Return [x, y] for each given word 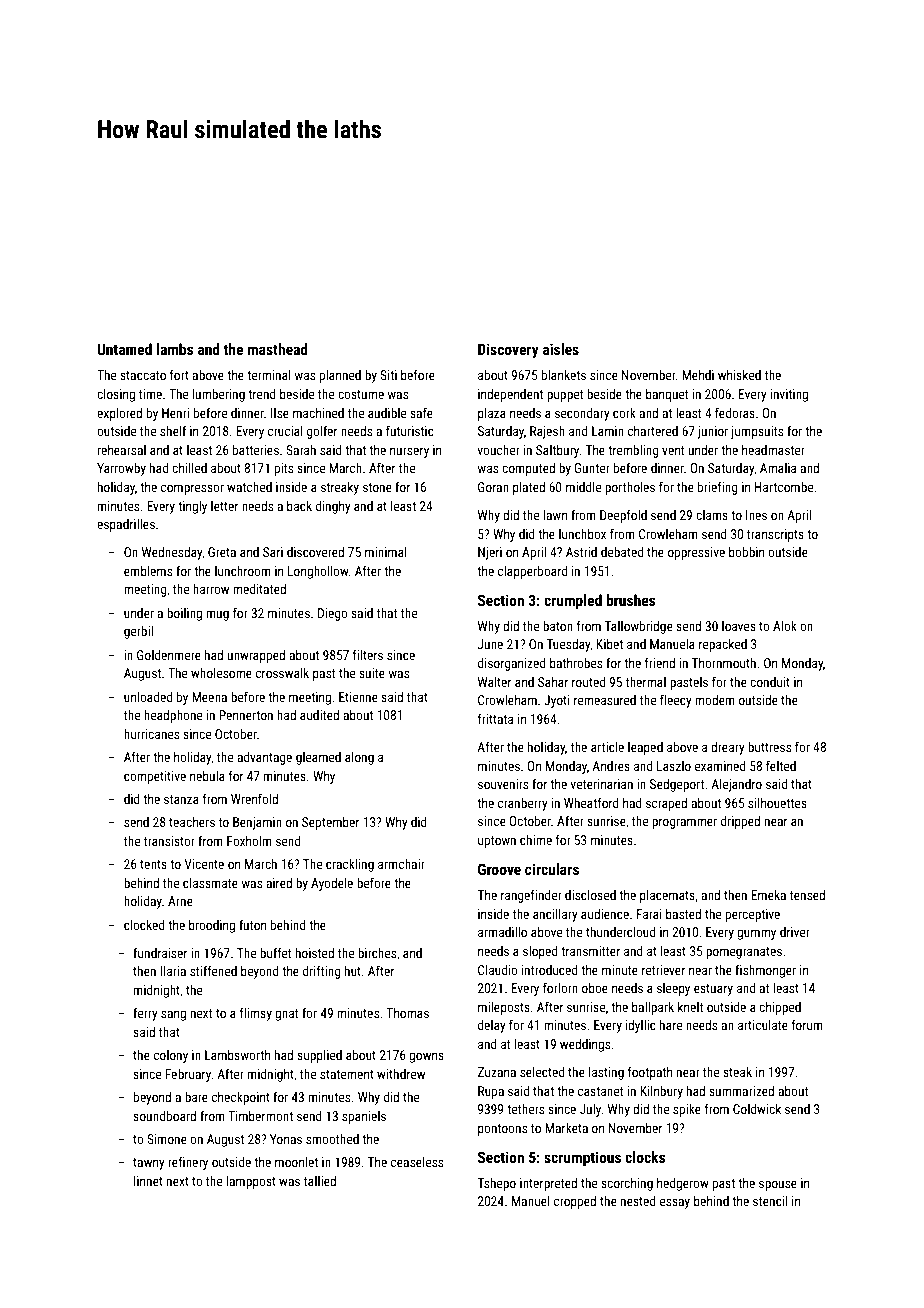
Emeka [768, 895]
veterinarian [602, 784]
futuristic [410, 430]
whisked [739, 375]
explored [119, 414]
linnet [148, 1181]
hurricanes [151, 734]
